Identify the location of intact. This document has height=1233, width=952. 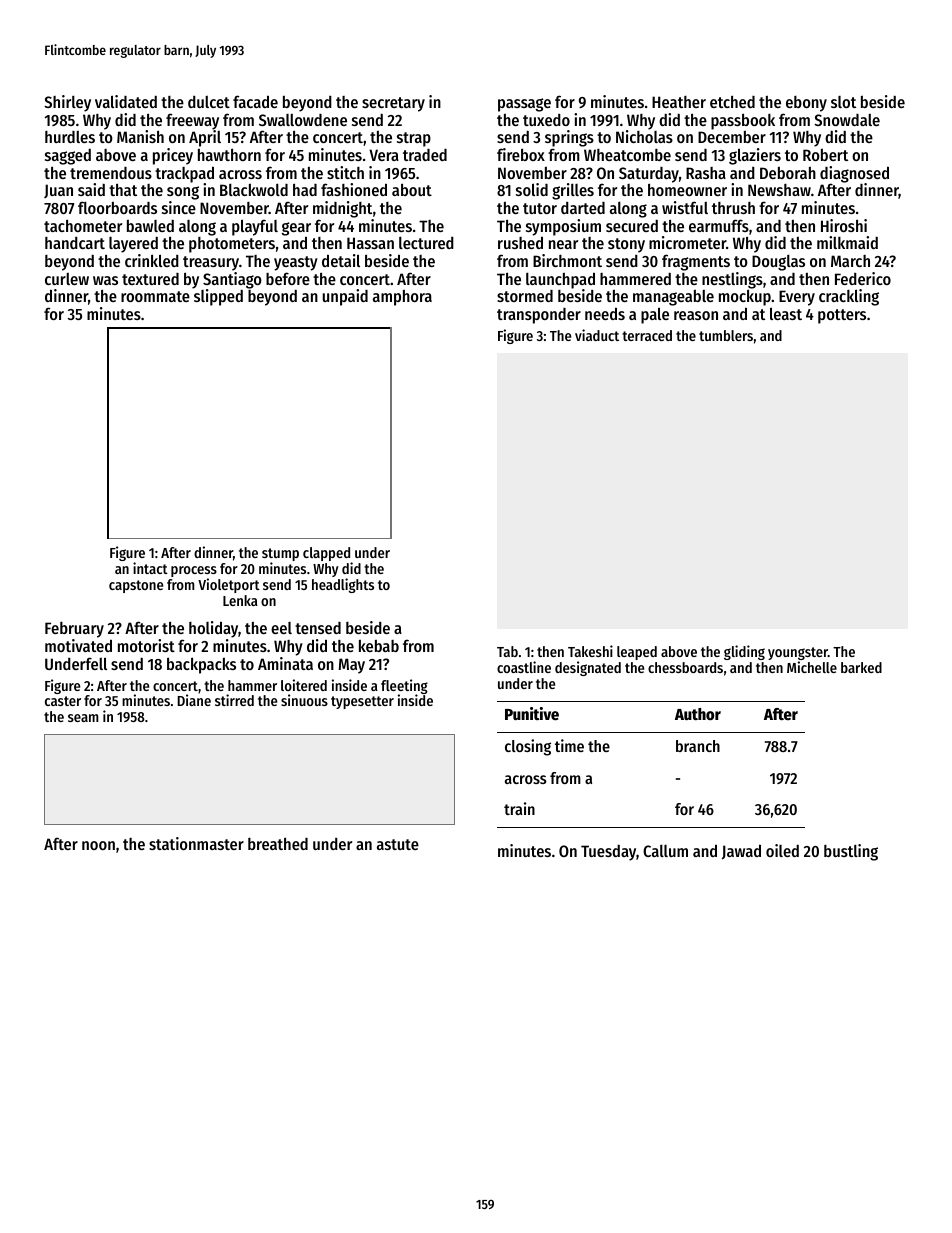
(150, 568).
